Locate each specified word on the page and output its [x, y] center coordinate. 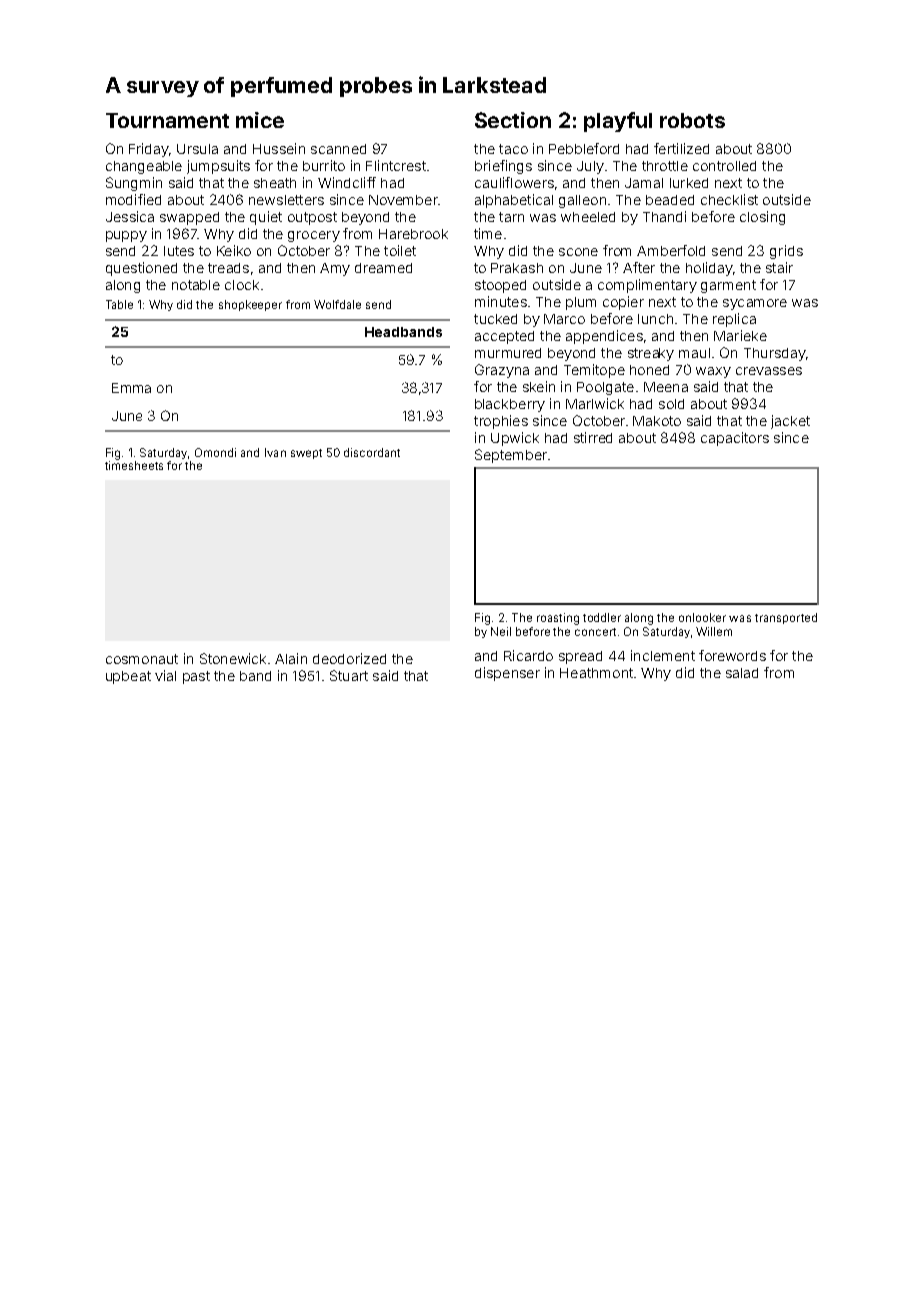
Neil [501, 631]
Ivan [275, 452]
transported [786, 618]
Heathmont [596, 673]
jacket [790, 422]
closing [762, 218]
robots [692, 120]
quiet [266, 218]
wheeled [588, 217]
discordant [372, 452]
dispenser [507, 674]
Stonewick [233, 658]
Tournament [167, 120]
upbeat [128, 677]
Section [513, 120]
